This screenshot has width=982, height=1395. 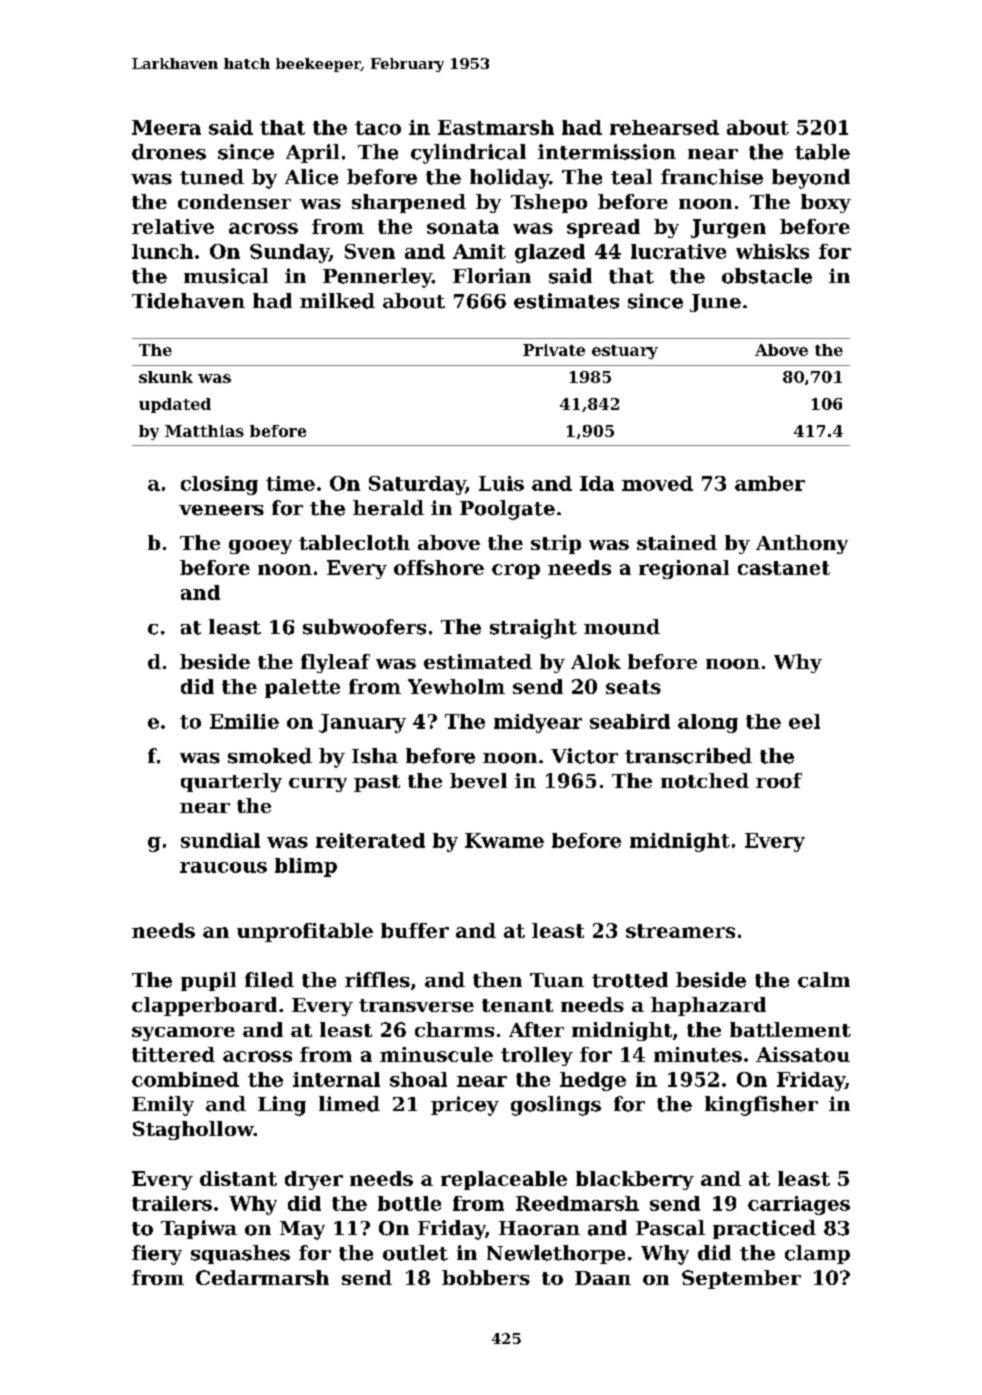 I want to click on Tidehaven, so click(x=188, y=301).
